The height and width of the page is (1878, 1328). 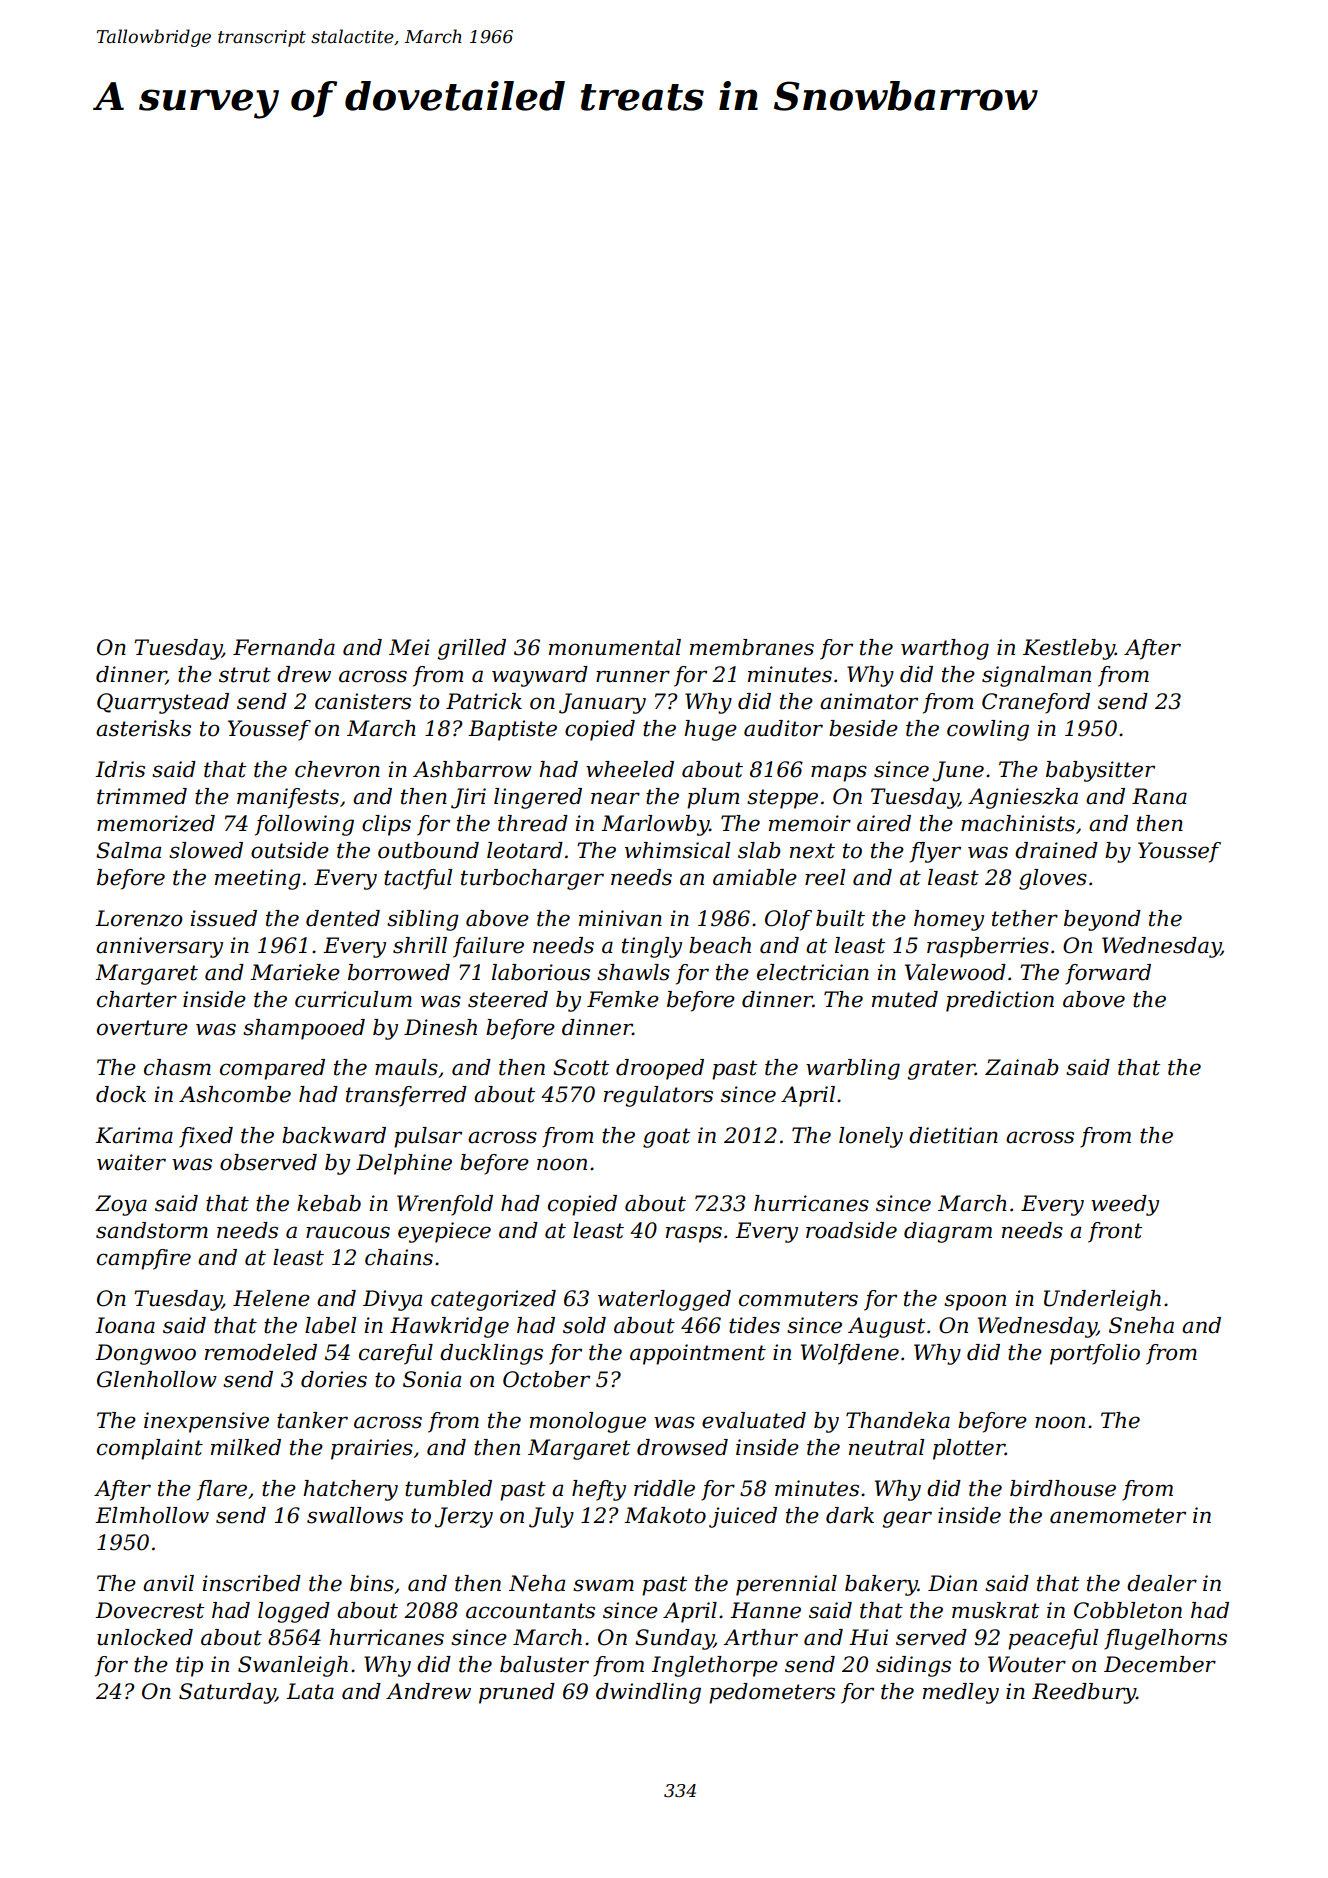 What do you see at coordinates (1115, 1232) in the page?
I see `front` at bounding box center [1115, 1232].
